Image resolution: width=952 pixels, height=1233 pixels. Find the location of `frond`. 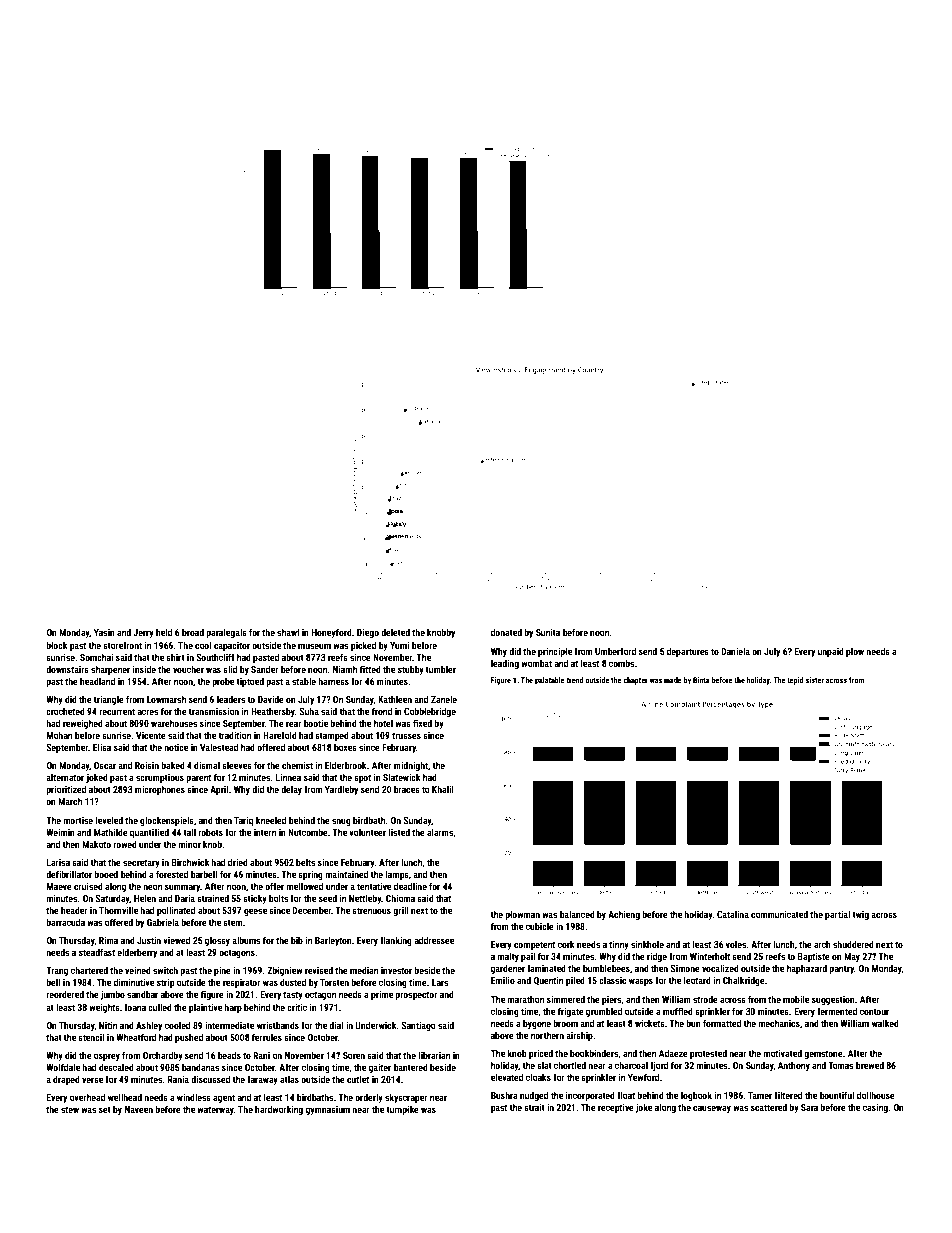

frond is located at coordinates (382, 711).
